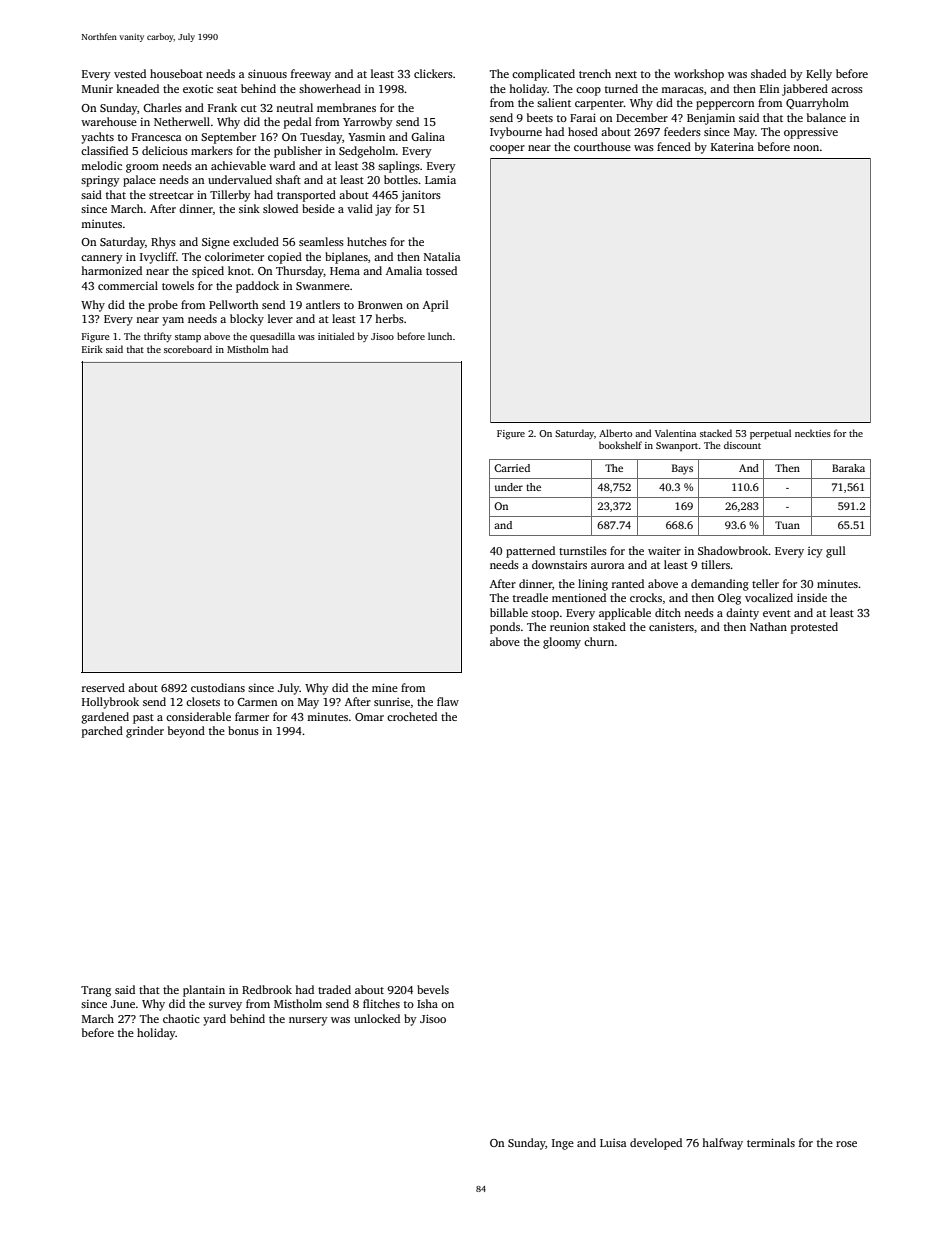 This page has width=952, height=1233. I want to click on traded, so click(334, 989).
